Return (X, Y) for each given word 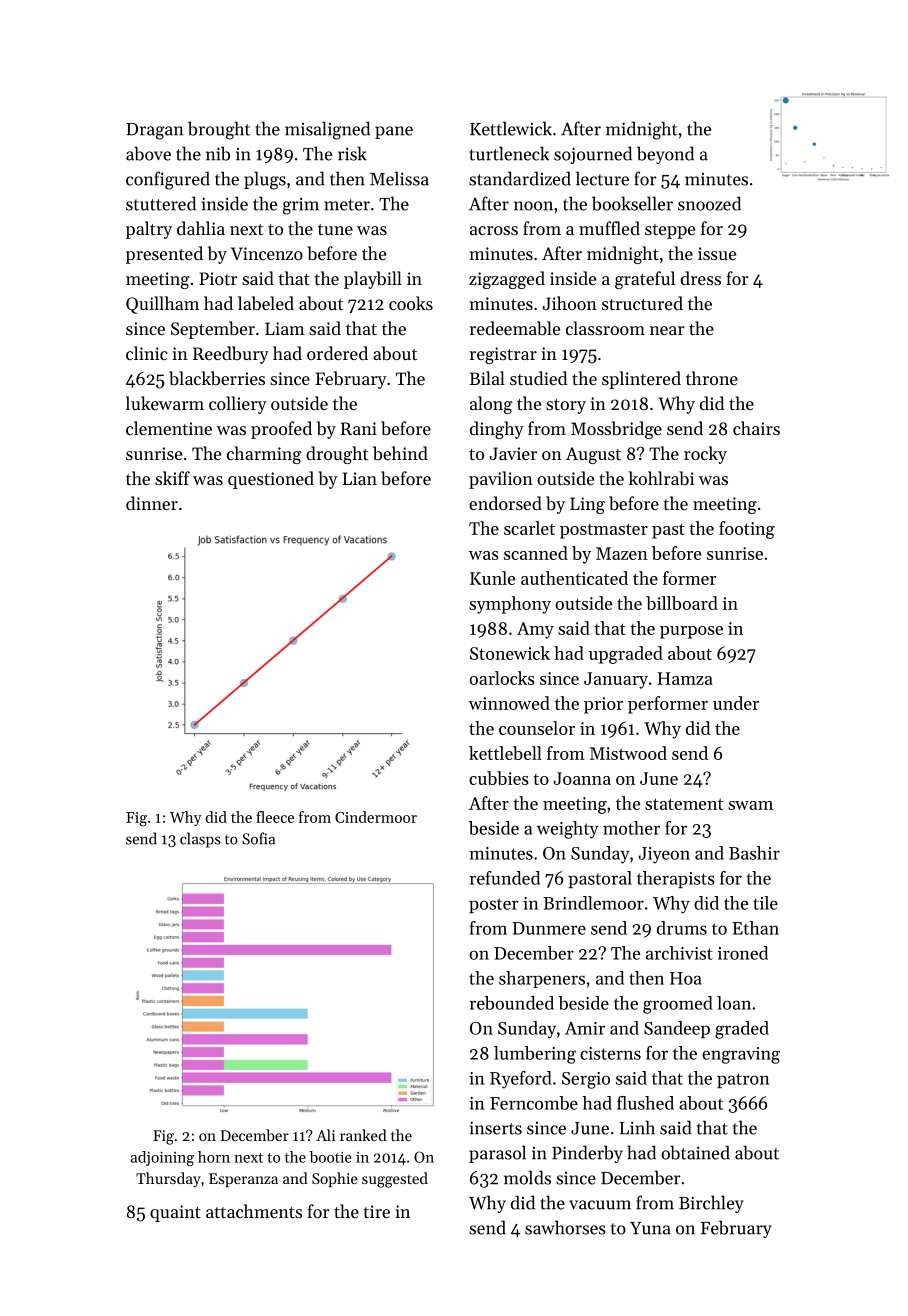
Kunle (492, 578)
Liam (285, 328)
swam (750, 805)
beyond (665, 155)
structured (642, 303)
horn (214, 1157)
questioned (271, 480)
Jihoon (569, 303)
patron (743, 1080)
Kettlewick (511, 128)
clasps (200, 840)
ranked (363, 1135)
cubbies (499, 778)
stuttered (161, 203)
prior (603, 705)
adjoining (162, 1158)
